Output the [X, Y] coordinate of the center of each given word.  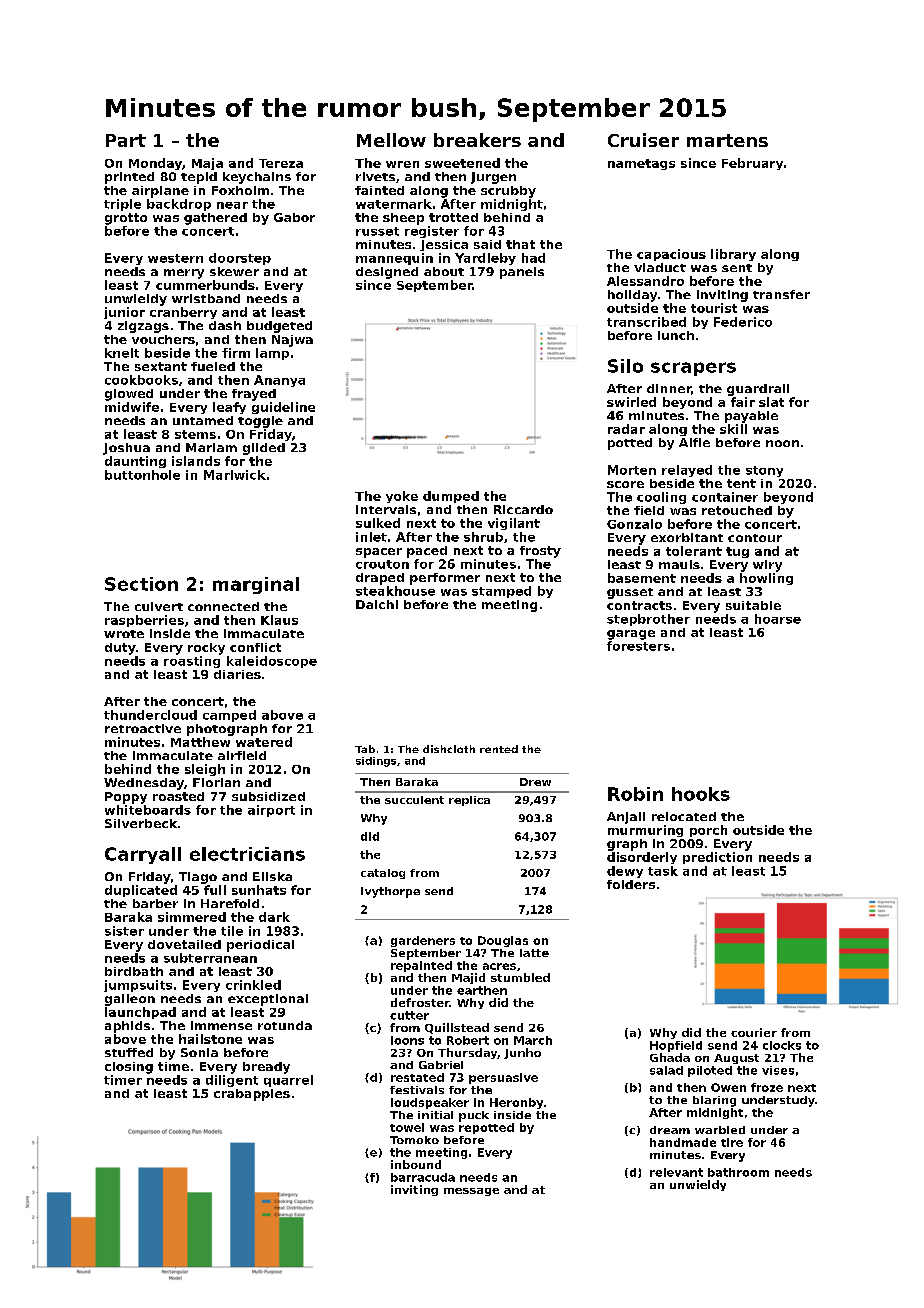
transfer [781, 294]
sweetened [462, 163]
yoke [402, 497]
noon [782, 443]
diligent [232, 1081]
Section [141, 584]
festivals [417, 1090]
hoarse [778, 619]
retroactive [143, 728]
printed [129, 178]
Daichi [377, 604]
